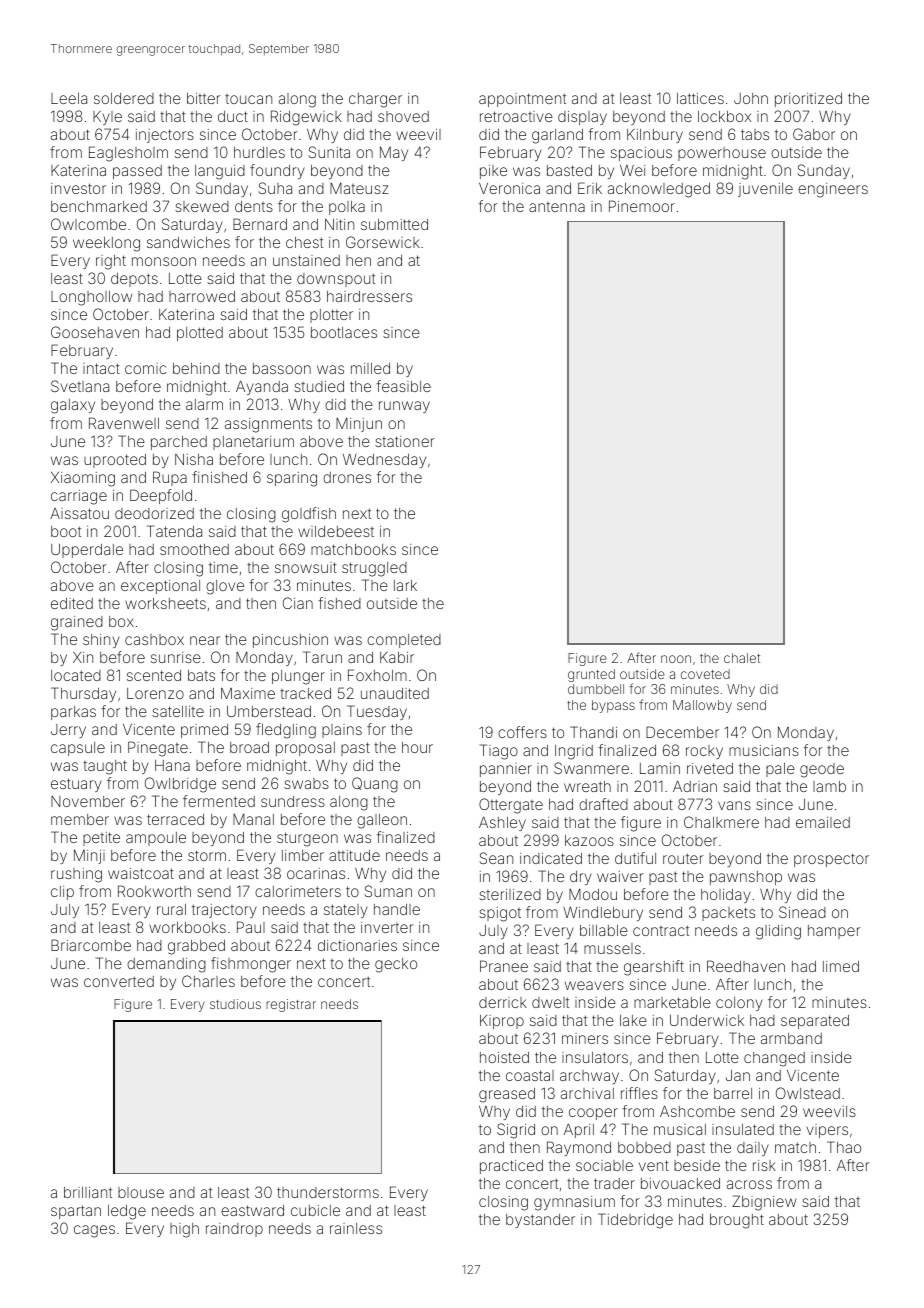 This document has height=1308, width=924. Describe the element at coordinates (522, 100) in the document. I see `appointment` at that location.
